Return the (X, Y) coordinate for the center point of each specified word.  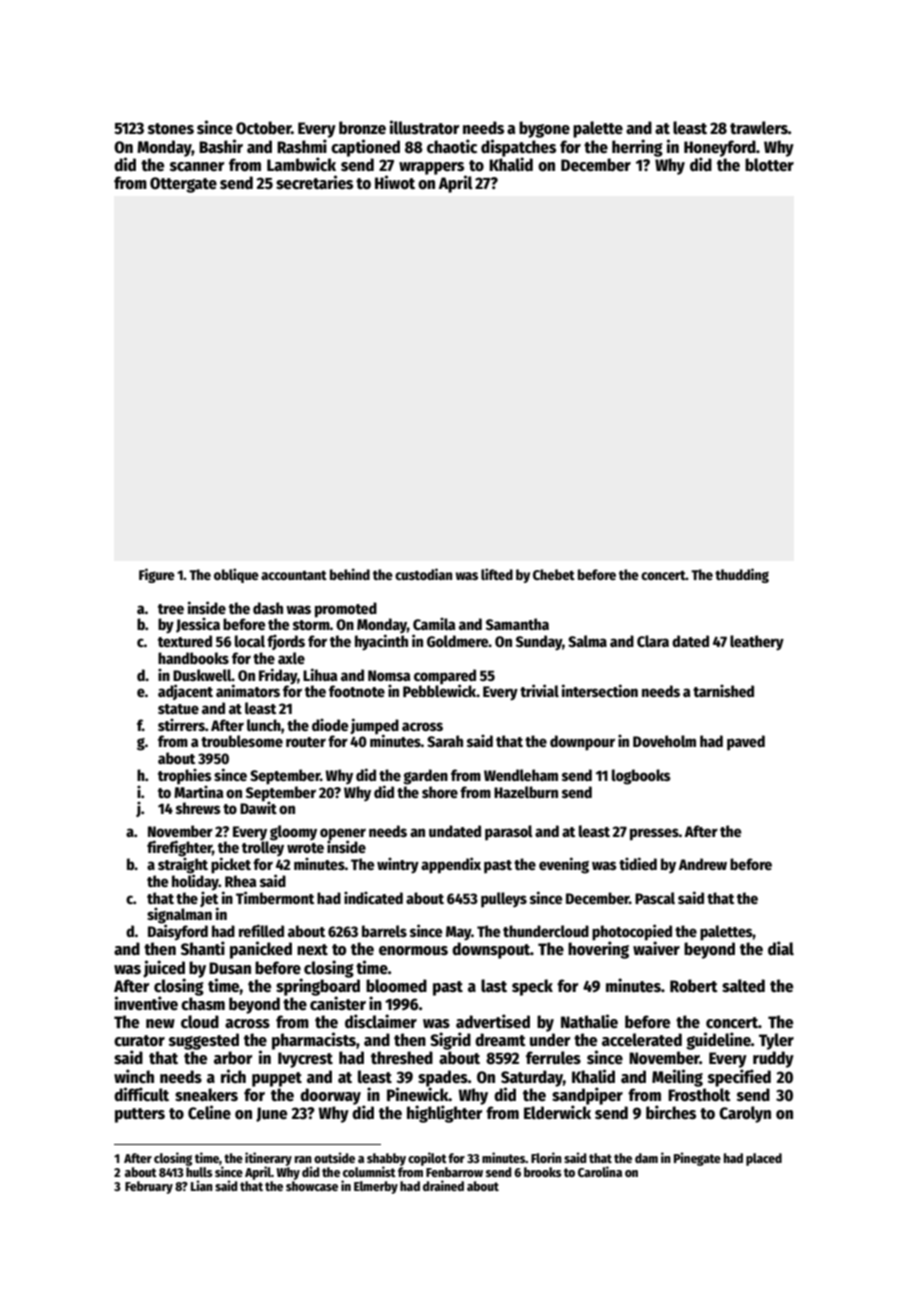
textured (185, 641)
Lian (202, 1185)
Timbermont (275, 897)
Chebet (554, 574)
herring (637, 148)
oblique (236, 575)
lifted (497, 574)
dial (781, 948)
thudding (742, 575)
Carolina (600, 1171)
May (458, 933)
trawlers (759, 128)
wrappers (431, 168)
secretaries (314, 182)
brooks (542, 1172)
